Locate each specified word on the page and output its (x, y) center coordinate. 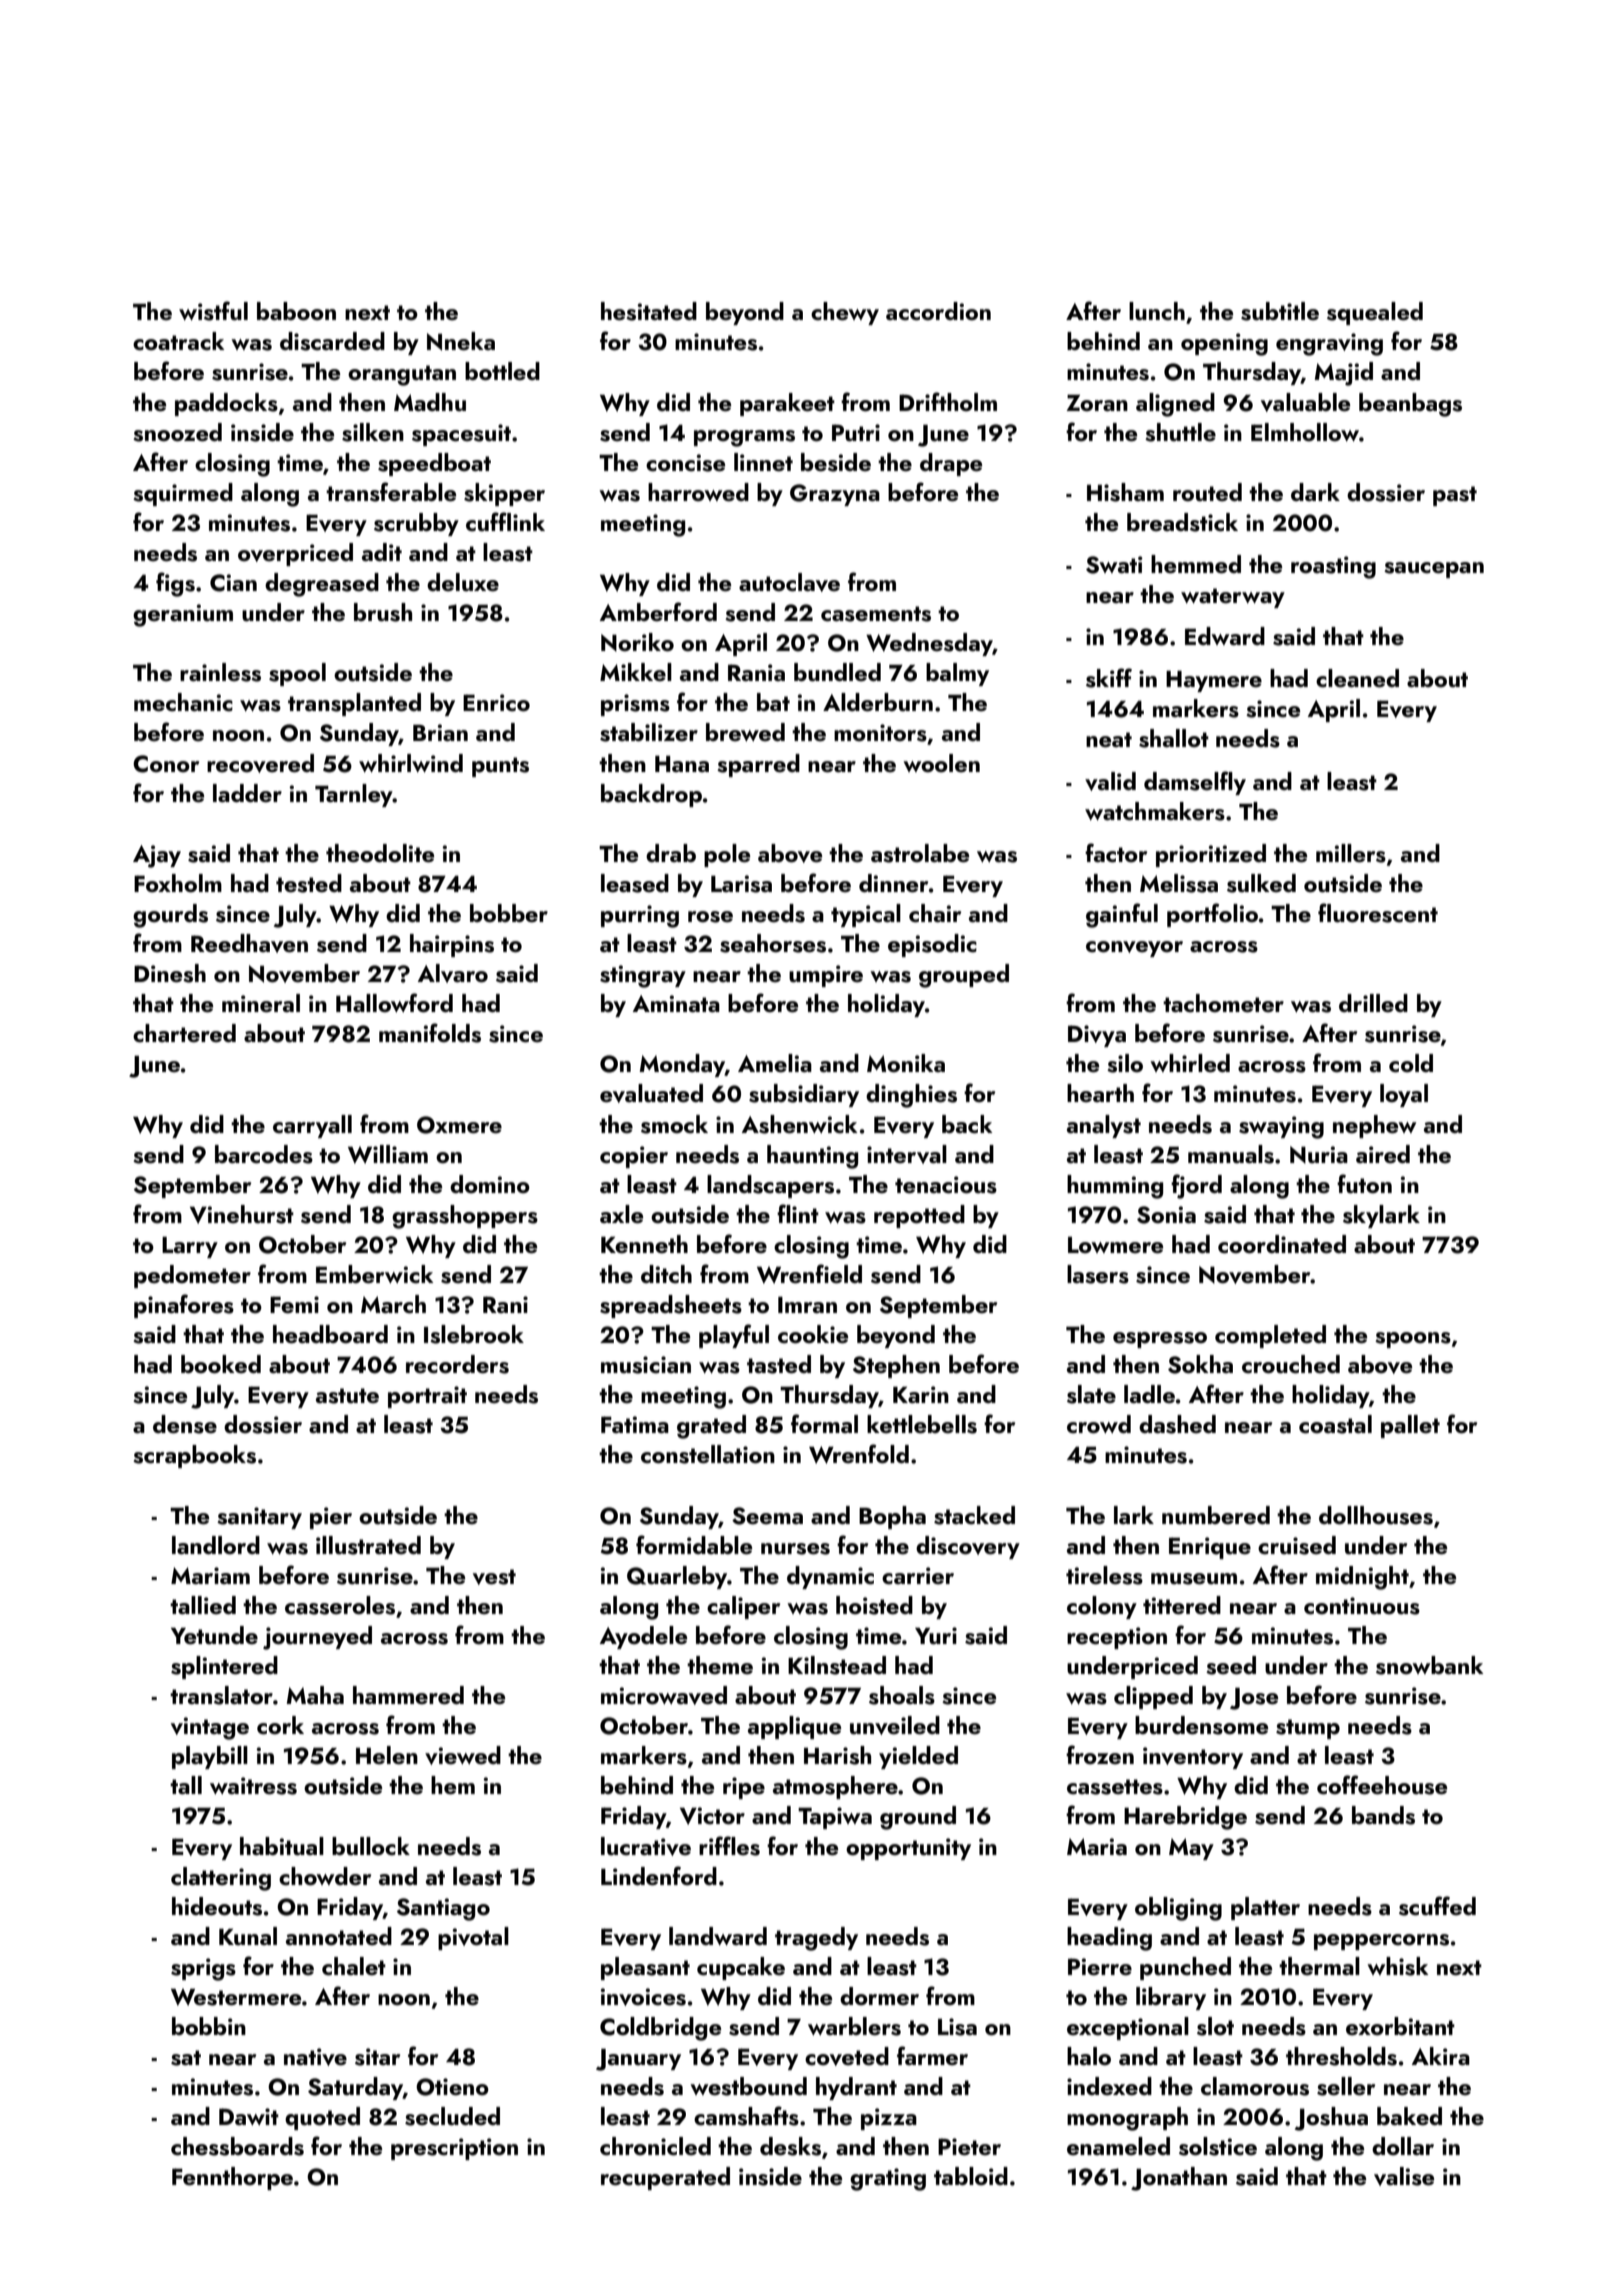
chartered (184, 1033)
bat (773, 702)
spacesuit (461, 435)
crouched (1291, 1364)
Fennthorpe (232, 2178)
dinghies (911, 1096)
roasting (1333, 567)
